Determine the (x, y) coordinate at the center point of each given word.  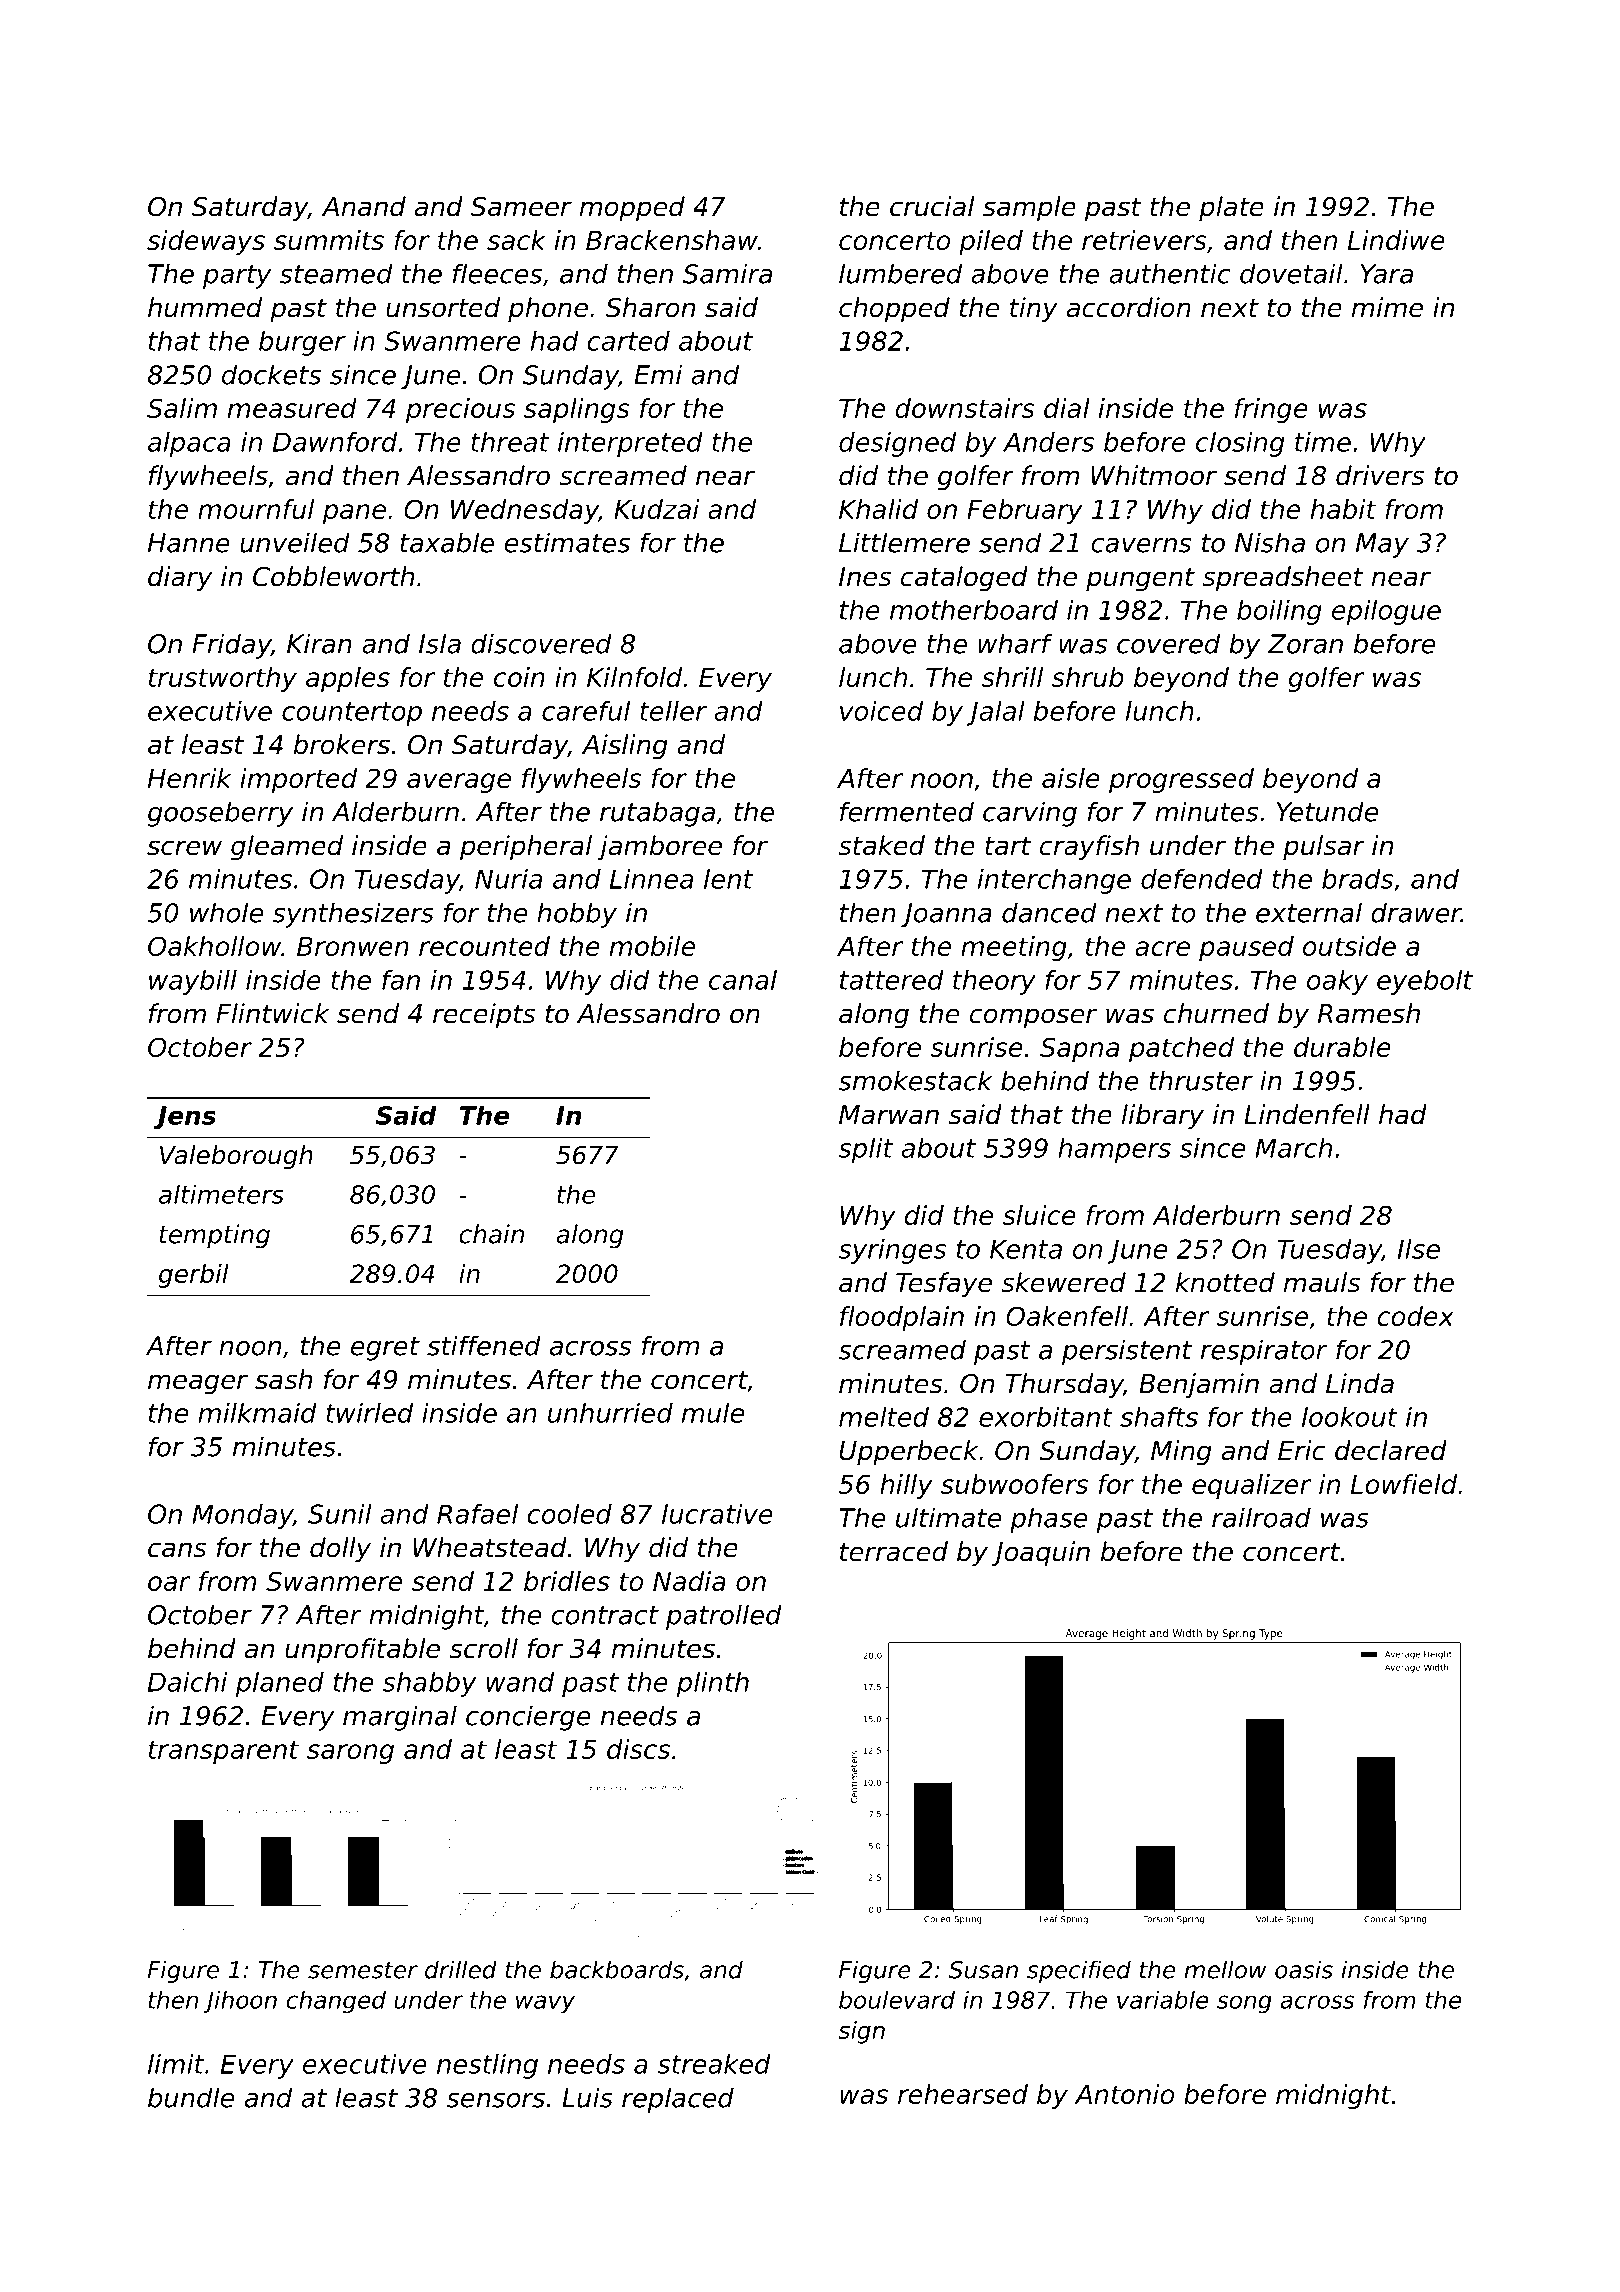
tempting (215, 1236)
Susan (983, 1970)
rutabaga (657, 814)
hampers (1114, 1150)
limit (176, 2064)
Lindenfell (1307, 1114)
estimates (567, 542)
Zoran (1305, 644)
